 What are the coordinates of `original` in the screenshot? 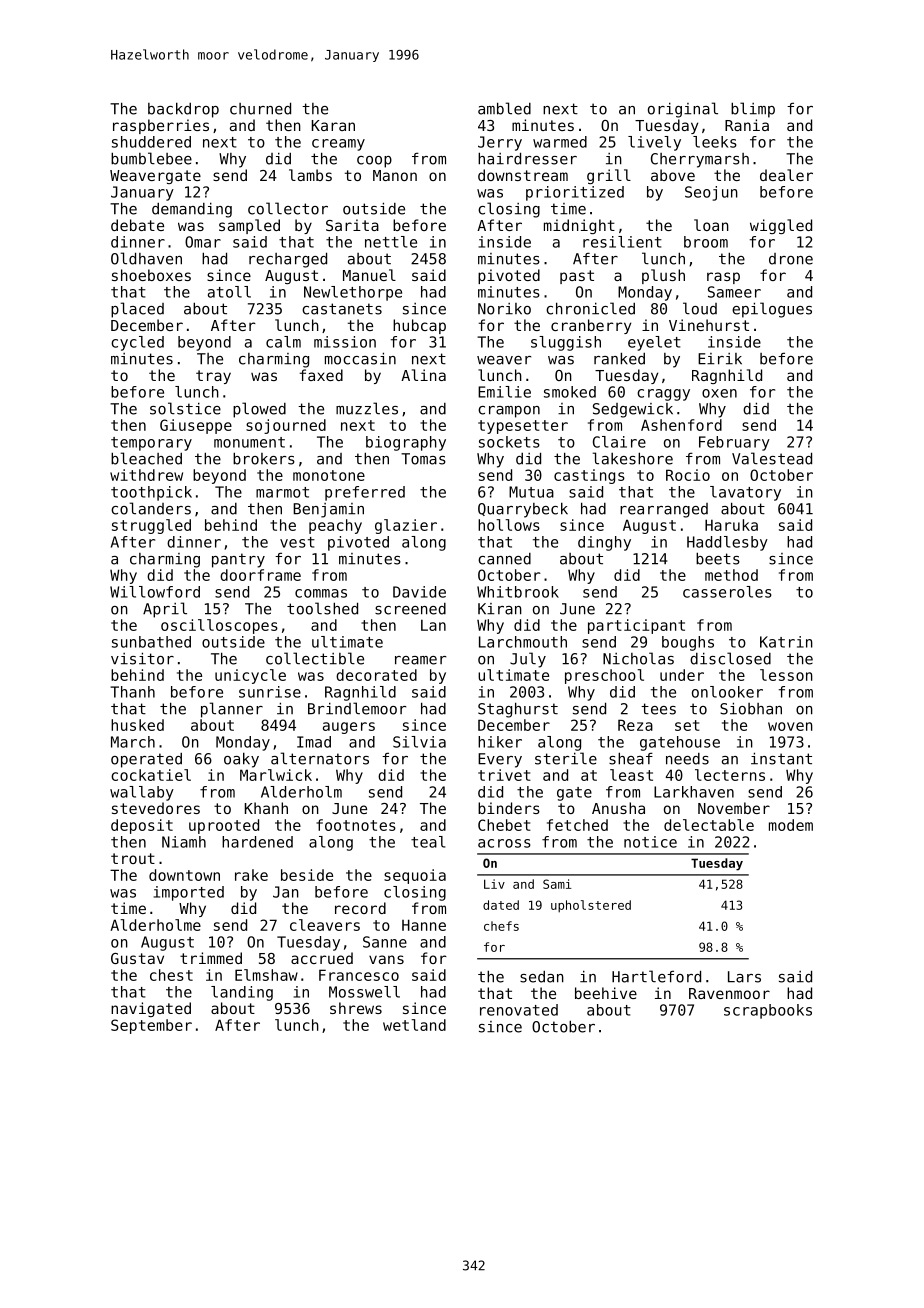 It's located at (683, 110).
